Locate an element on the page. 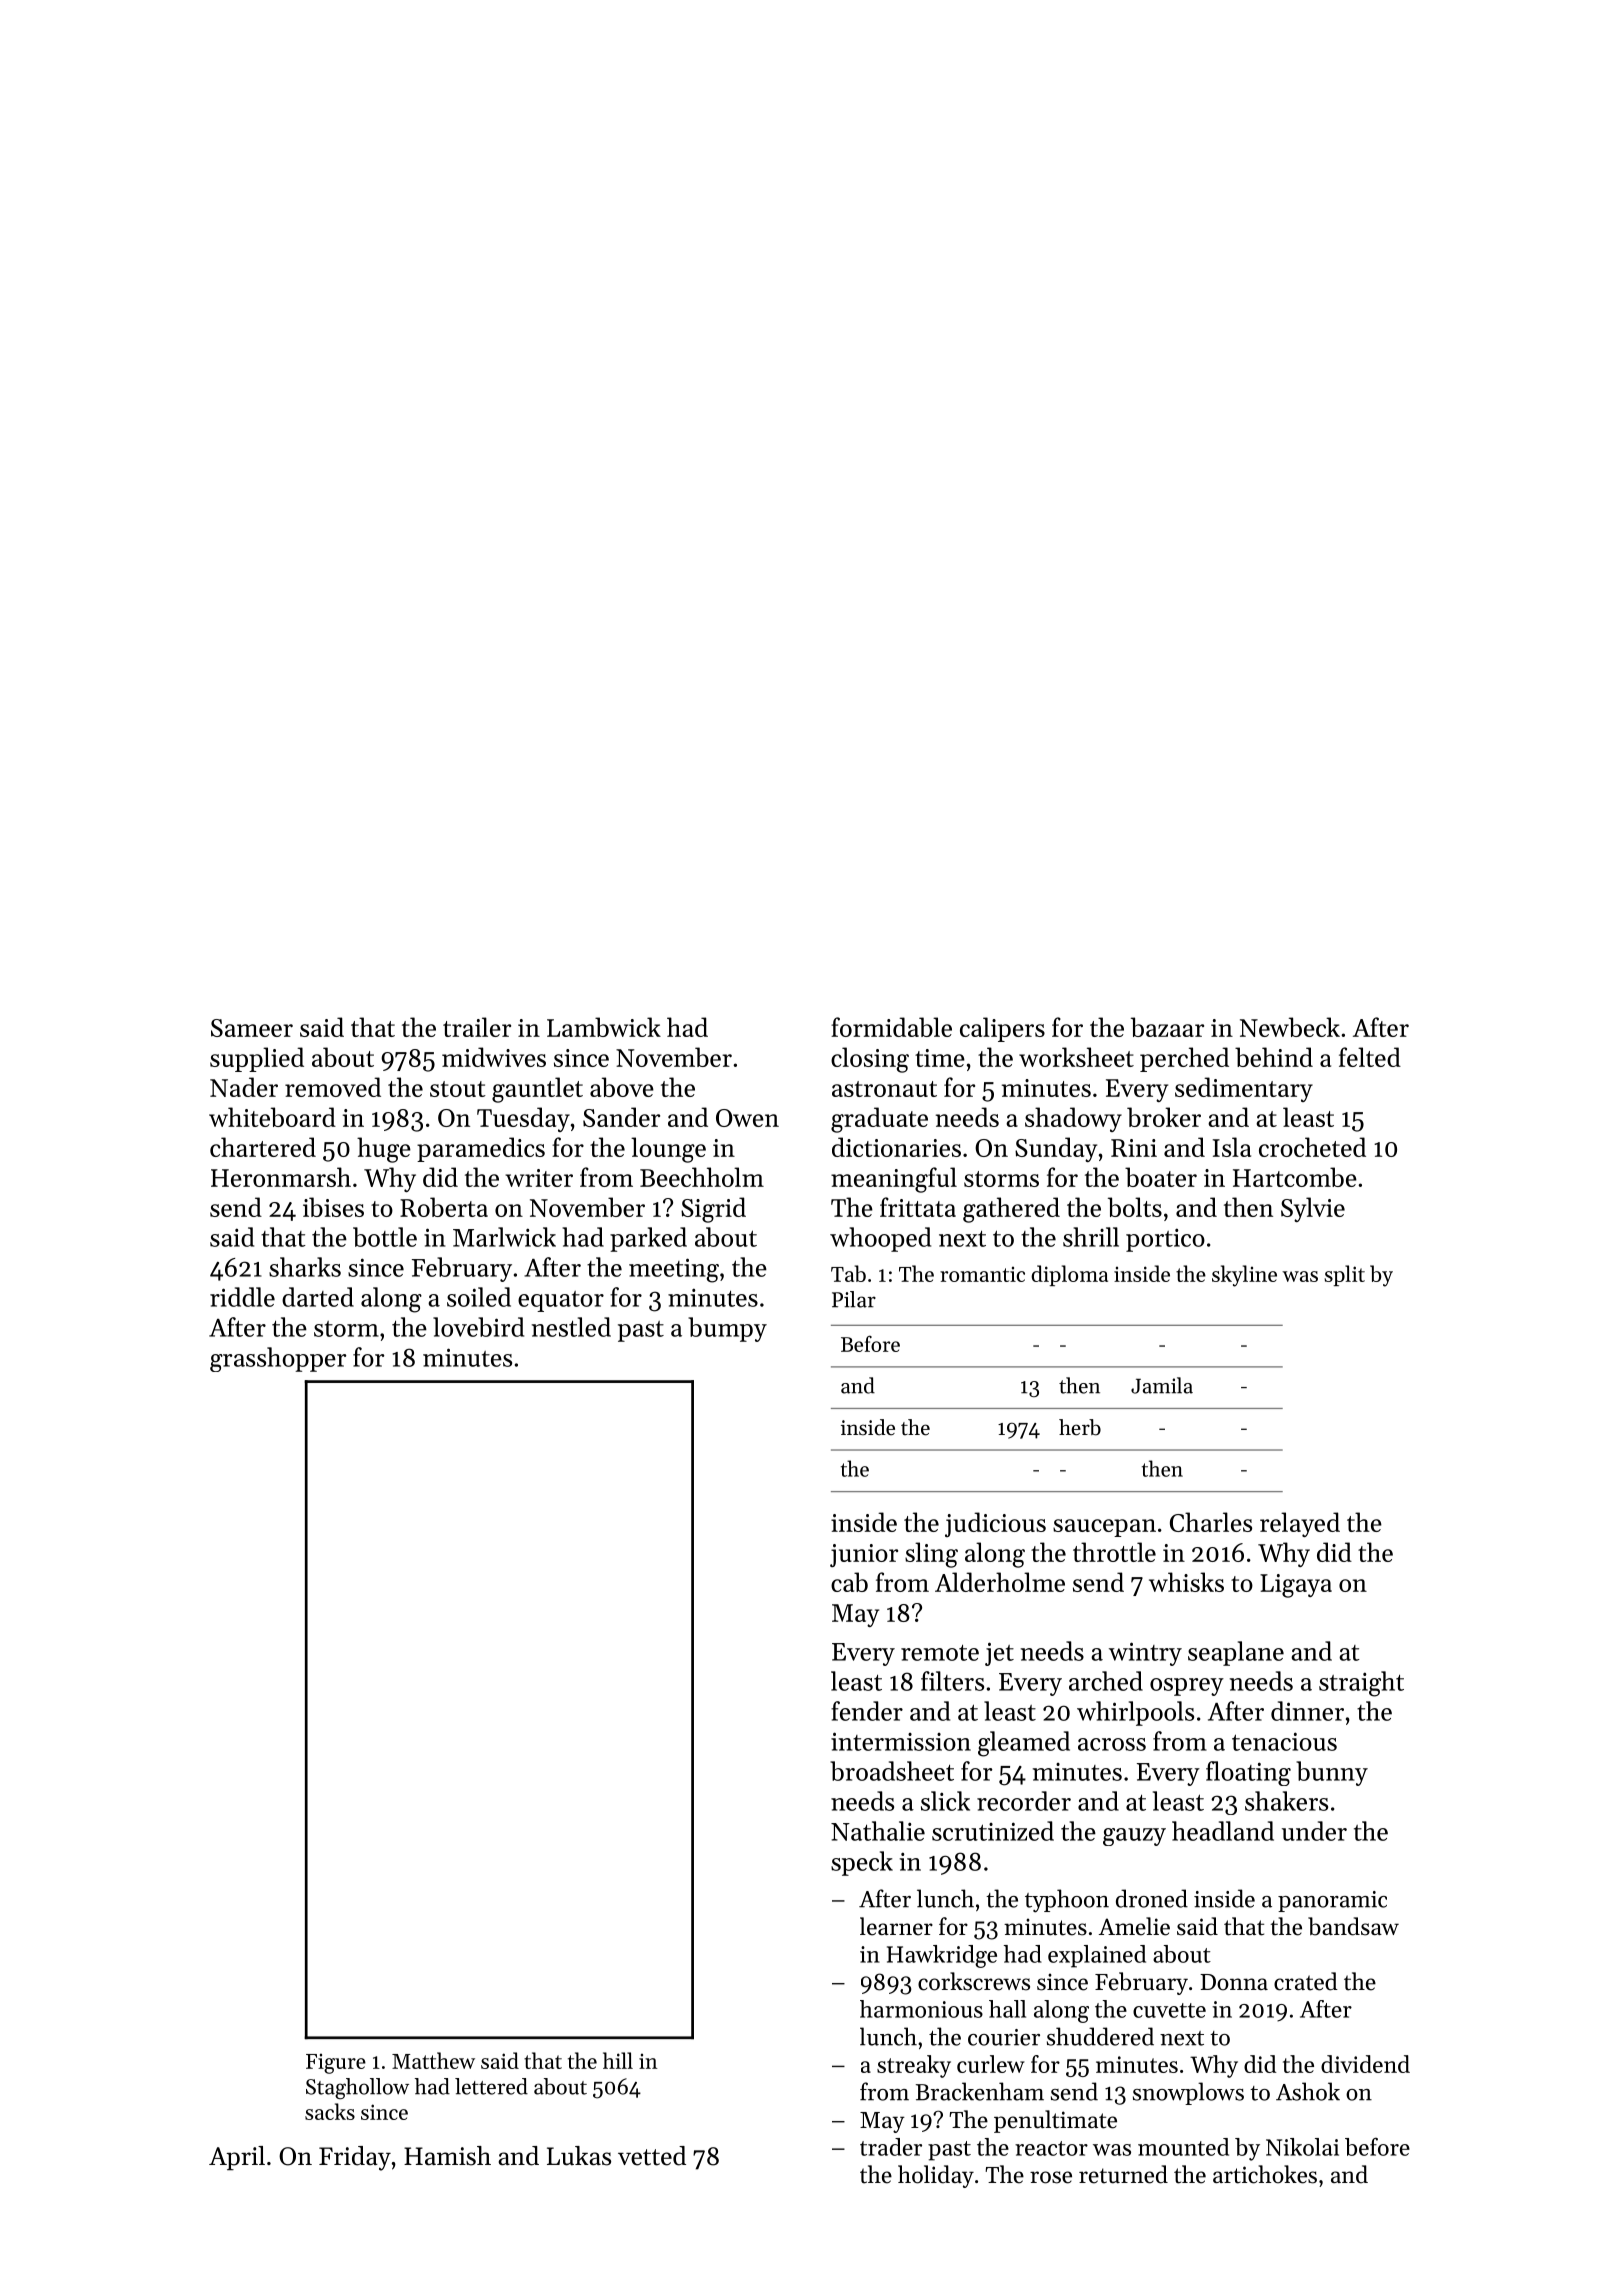 Image resolution: width=1620 pixels, height=2292 pixels. ibises is located at coordinates (333, 1207).
